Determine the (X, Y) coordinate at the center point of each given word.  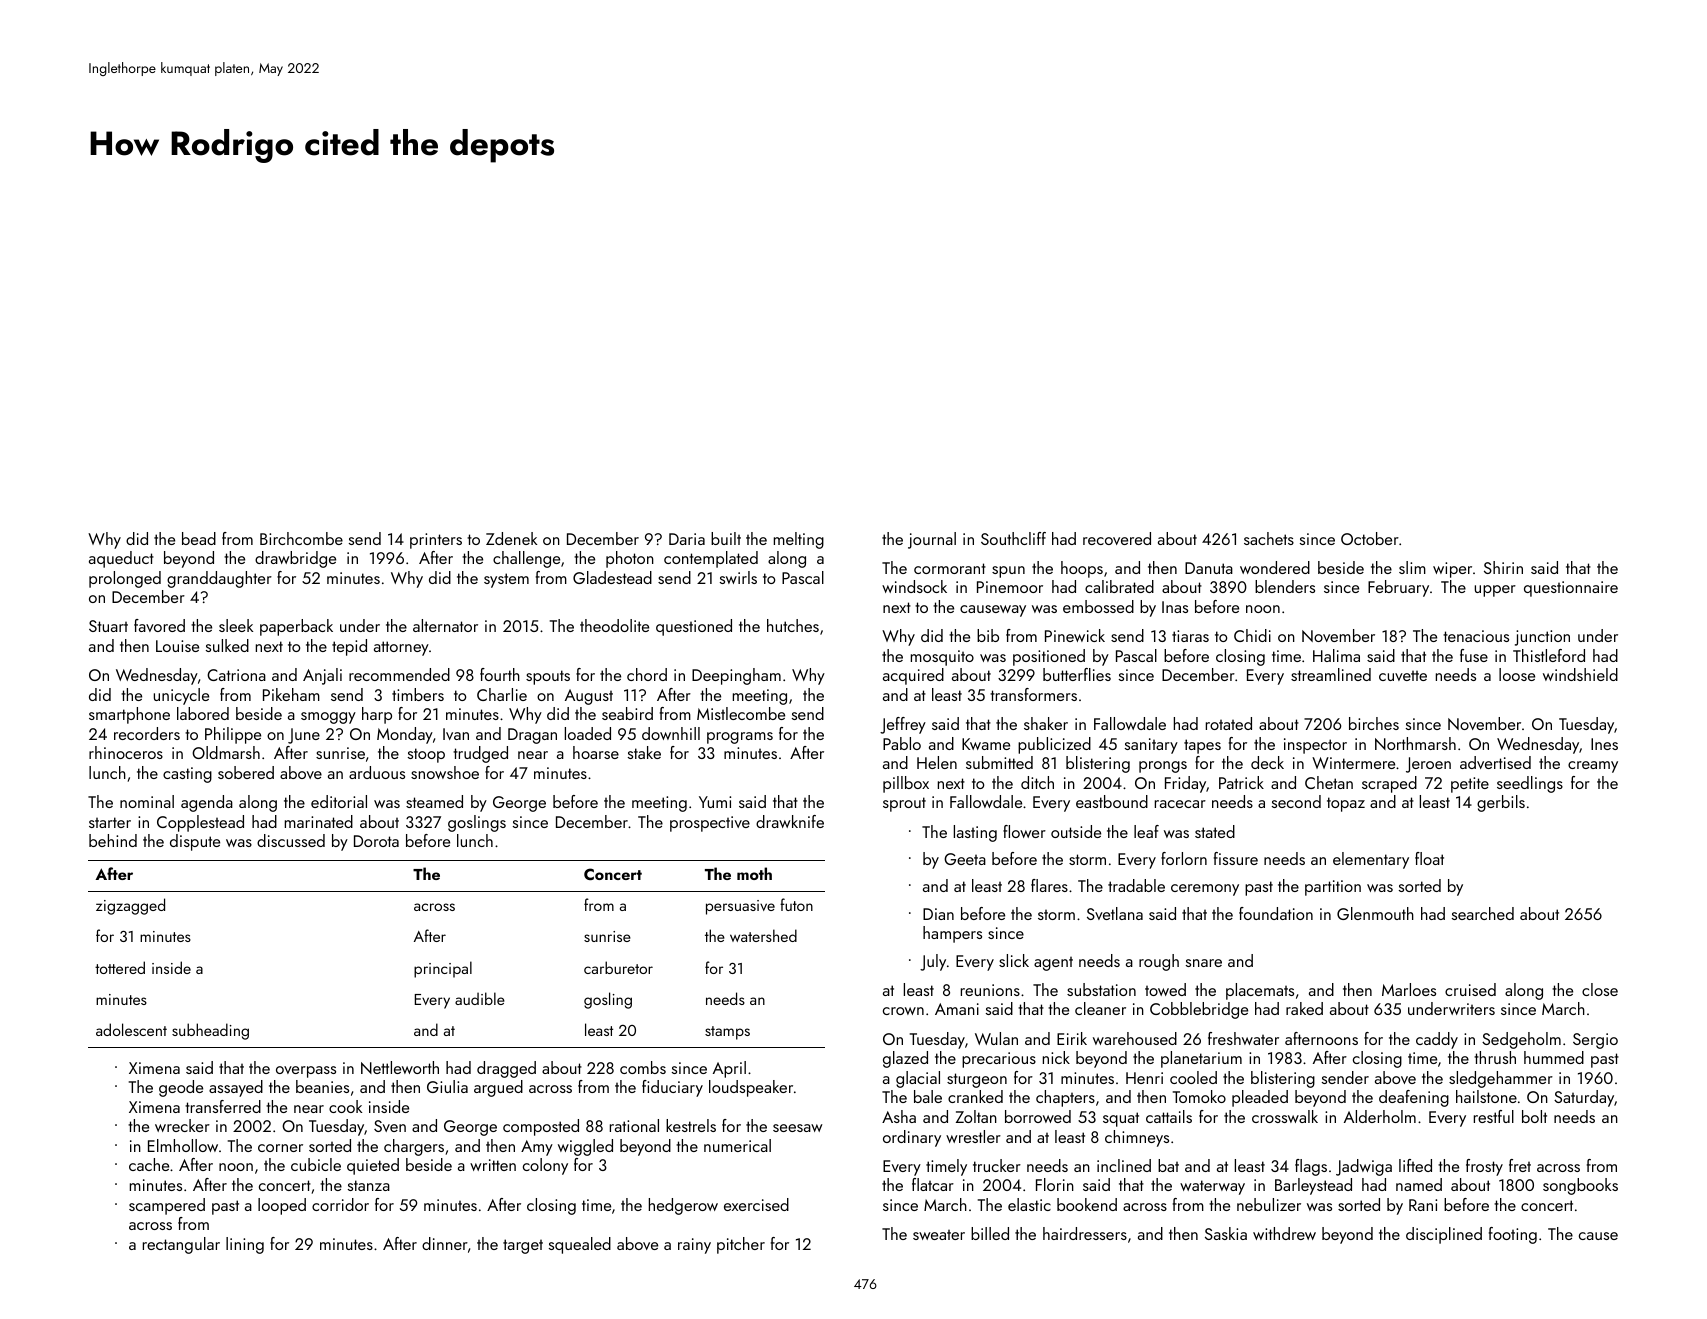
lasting (975, 833)
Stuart (108, 626)
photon (630, 559)
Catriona (236, 675)
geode (181, 1088)
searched (1483, 913)
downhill (671, 733)
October (1370, 538)
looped (282, 1206)
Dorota (376, 841)
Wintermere (1353, 763)
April (729, 1069)
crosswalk (1285, 1116)
